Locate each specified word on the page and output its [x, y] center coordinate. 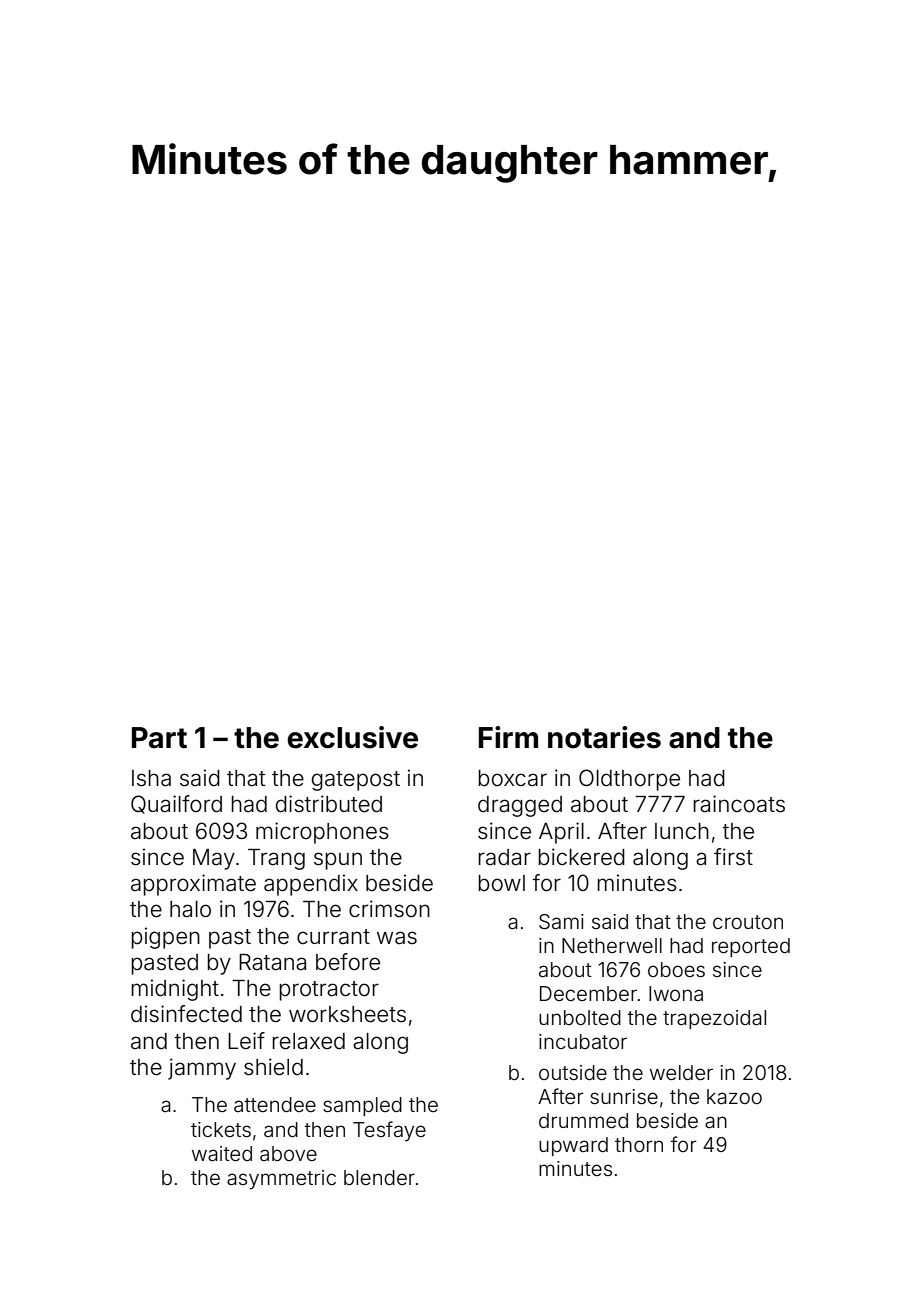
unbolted [580, 1017]
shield [273, 1067]
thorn [639, 1144]
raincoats [739, 804]
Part [159, 738]
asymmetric [281, 1179]
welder [681, 1072]
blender [379, 1177]
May [214, 859]
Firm [508, 737]
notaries [604, 737]
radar [505, 857]
